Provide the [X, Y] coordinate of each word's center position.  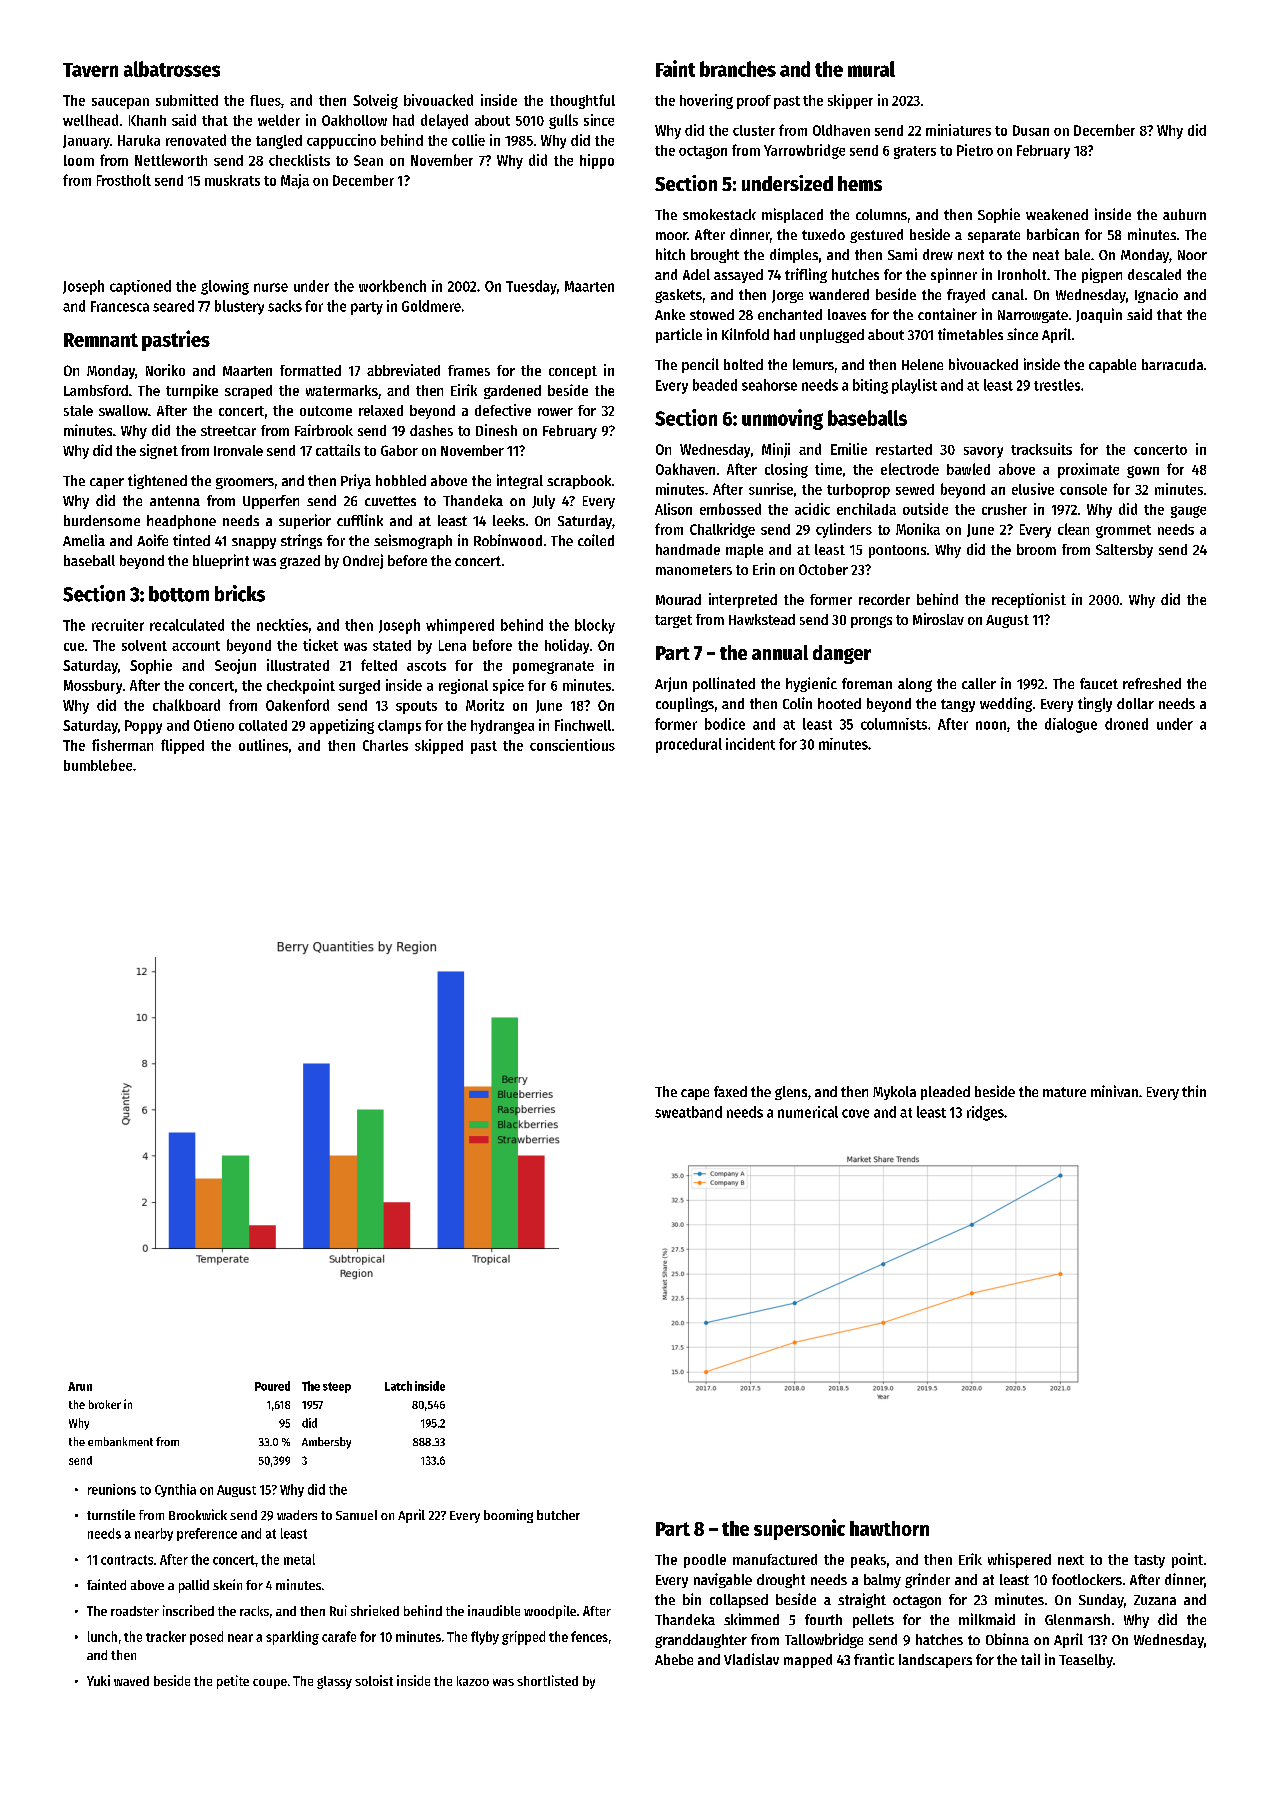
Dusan [1031, 130]
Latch [398, 1386]
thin [1194, 1091]
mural [871, 69]
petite [233, 1682]
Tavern [90, 70]
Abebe [674, 1659]
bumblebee [98, 765]
